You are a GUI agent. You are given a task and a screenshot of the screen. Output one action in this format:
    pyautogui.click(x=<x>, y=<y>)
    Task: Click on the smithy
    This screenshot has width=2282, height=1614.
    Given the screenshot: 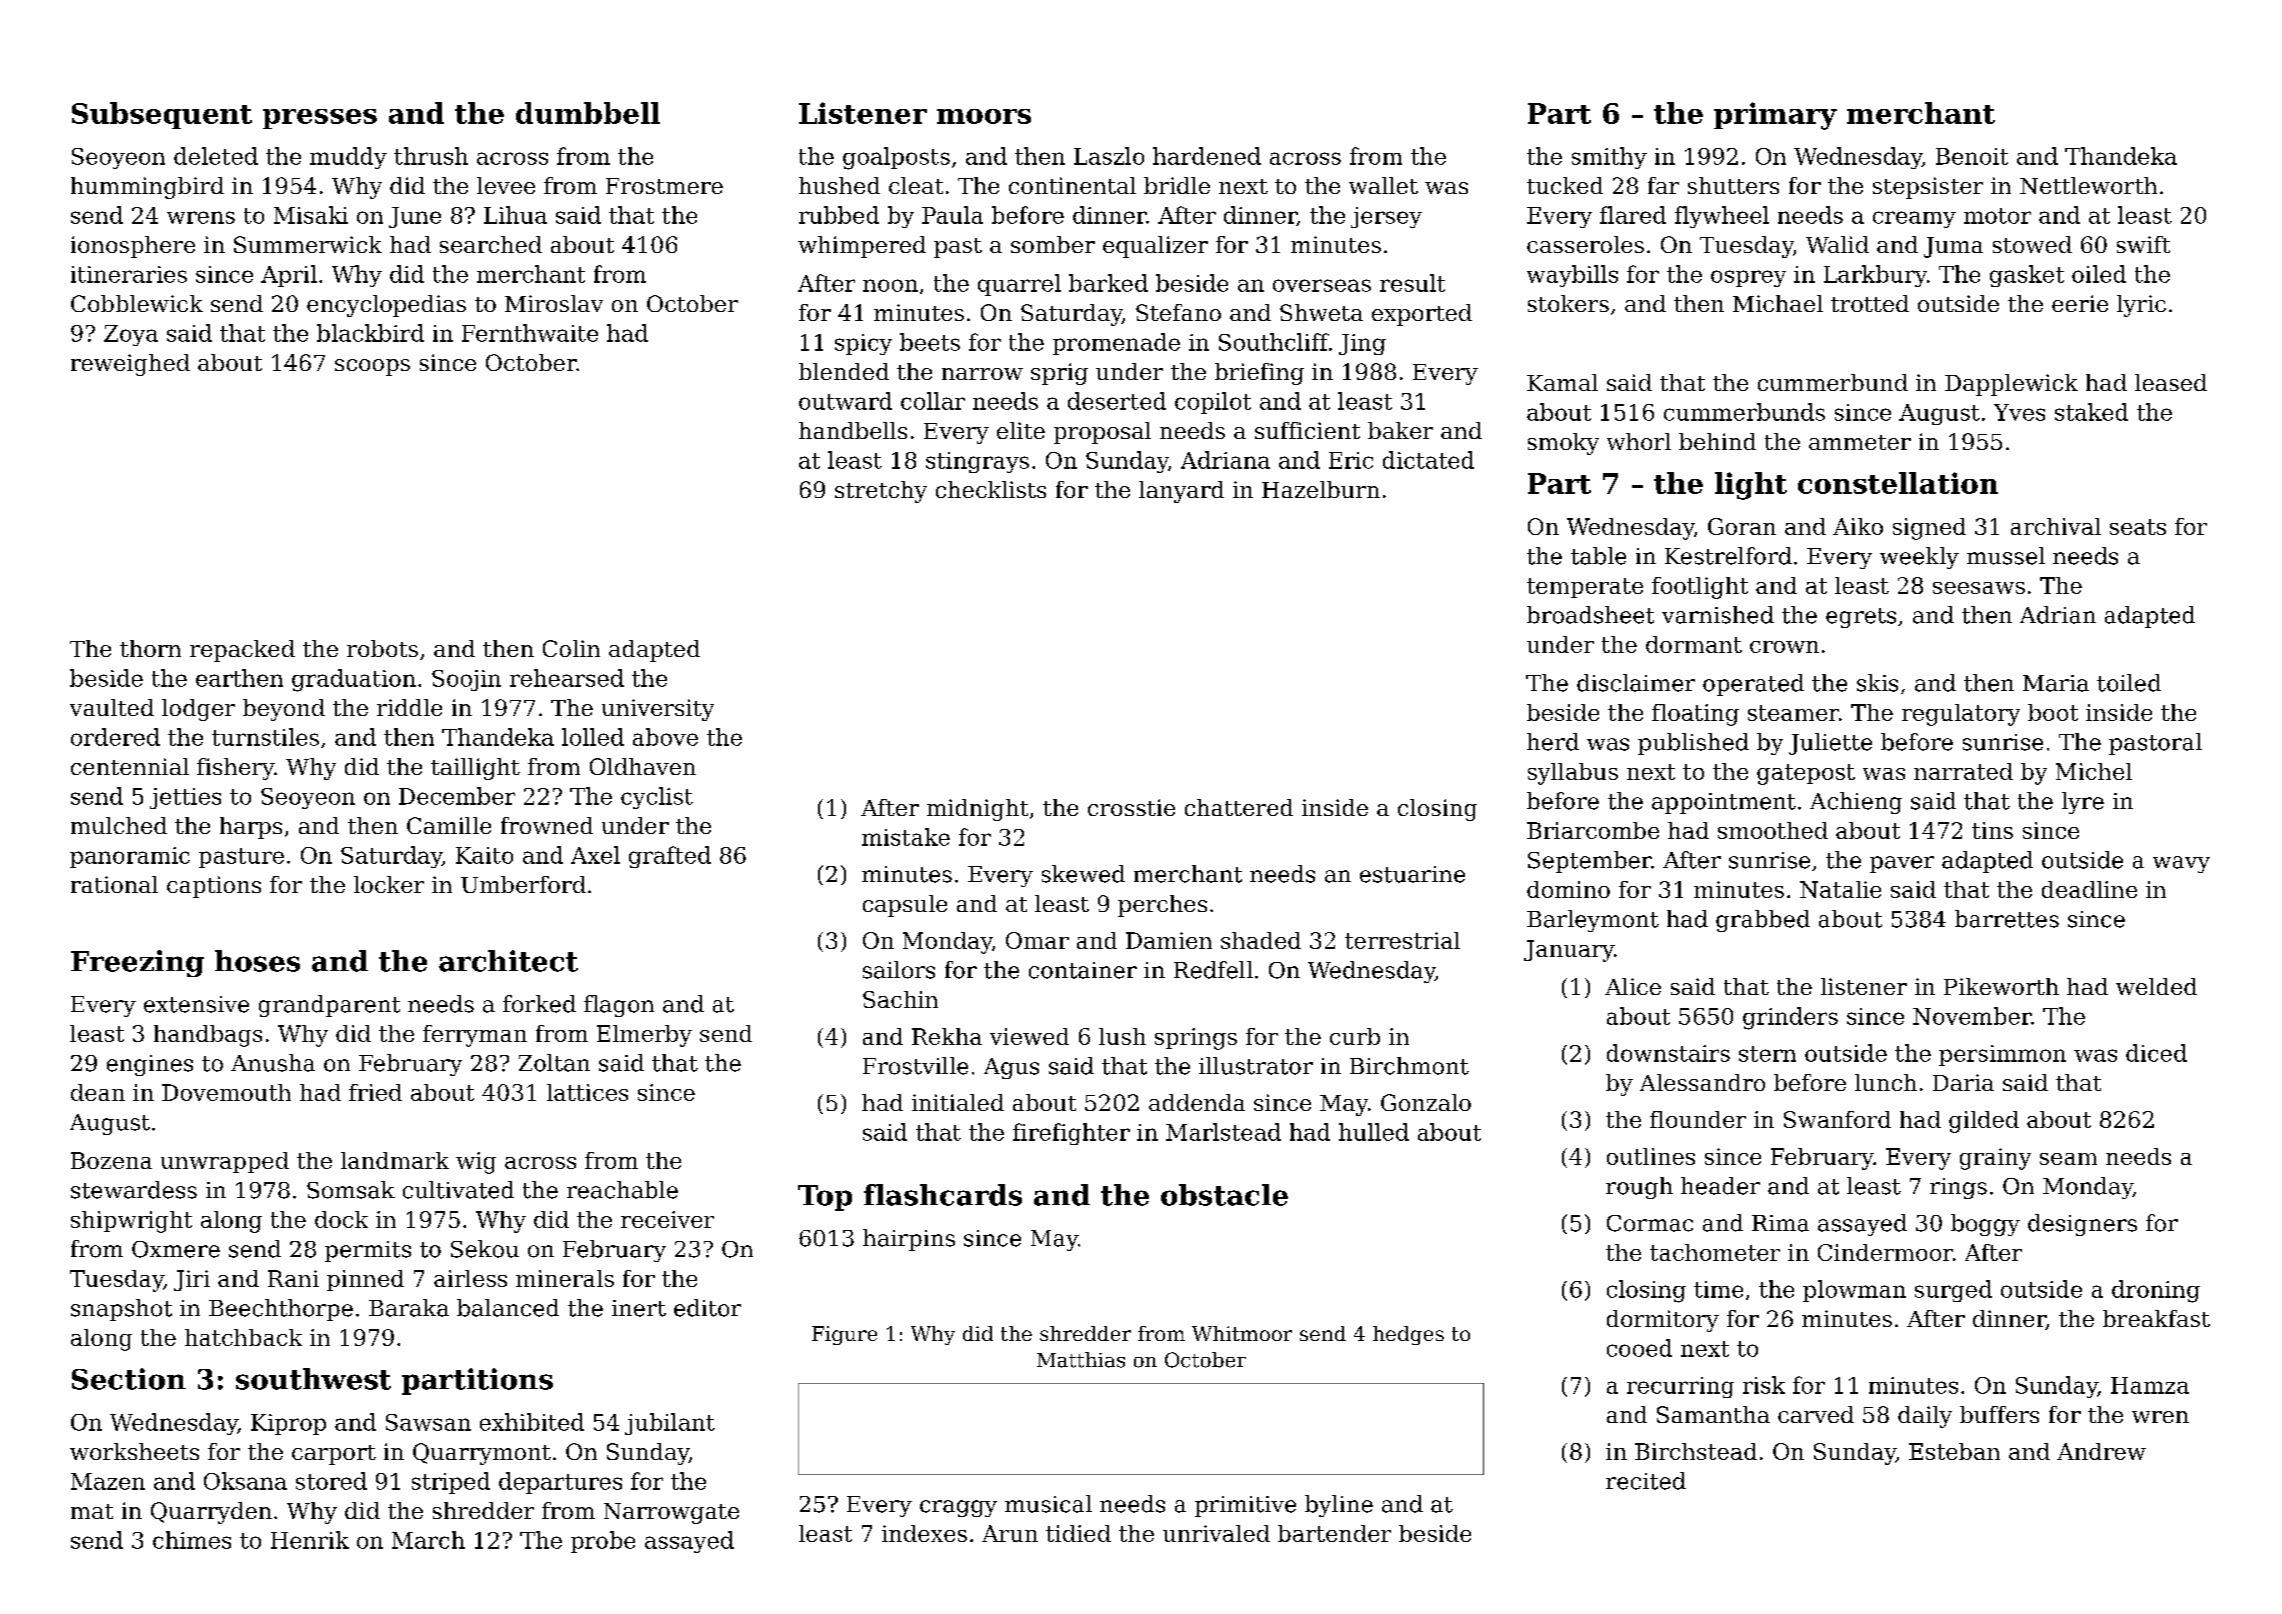 What is the action you would take?
    pyautogui.click(x=1609, y=158)
